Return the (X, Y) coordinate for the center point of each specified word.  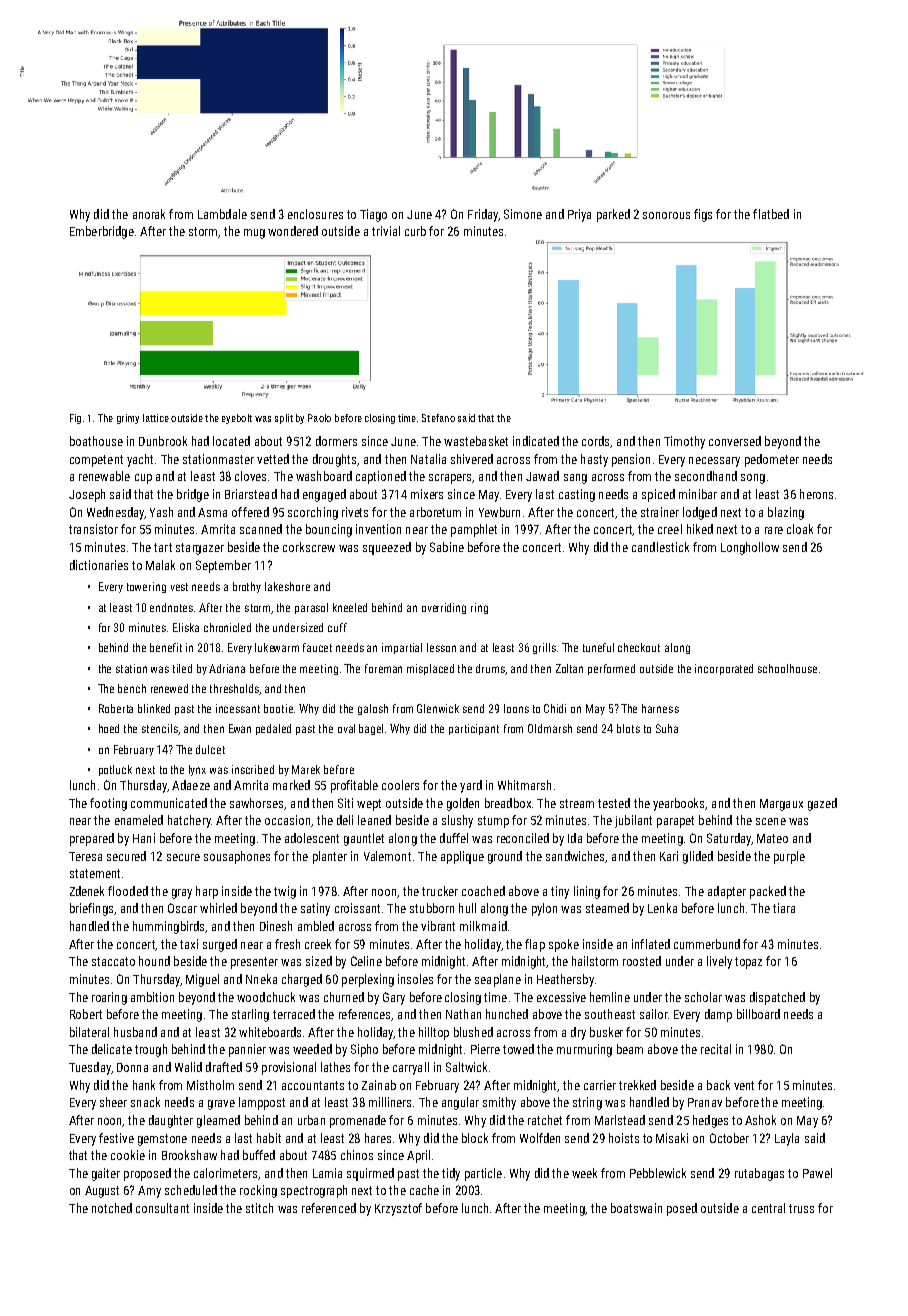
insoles (415, 979)
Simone (523, 214)
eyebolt (237, 419)
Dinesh (276, 926)
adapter (727, 892)
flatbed (771, 214)
